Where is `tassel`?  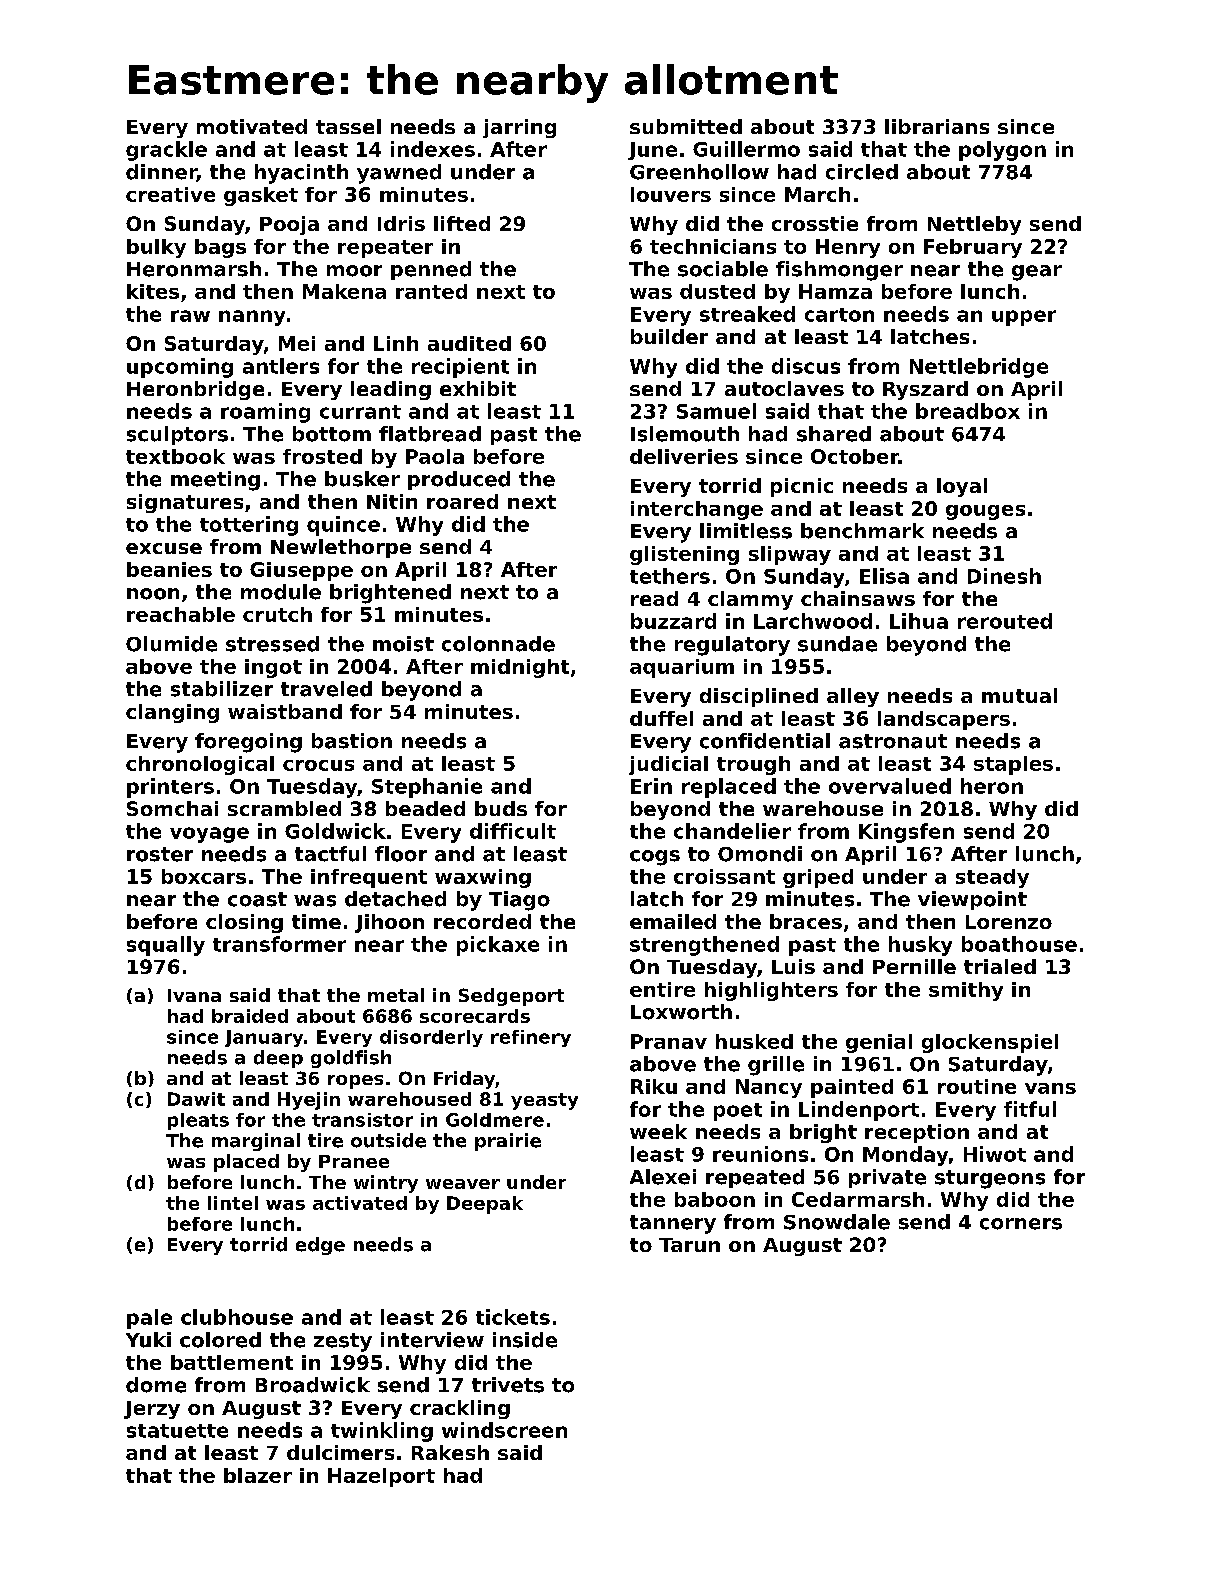 tassel is located at coordinates (348, 126).
